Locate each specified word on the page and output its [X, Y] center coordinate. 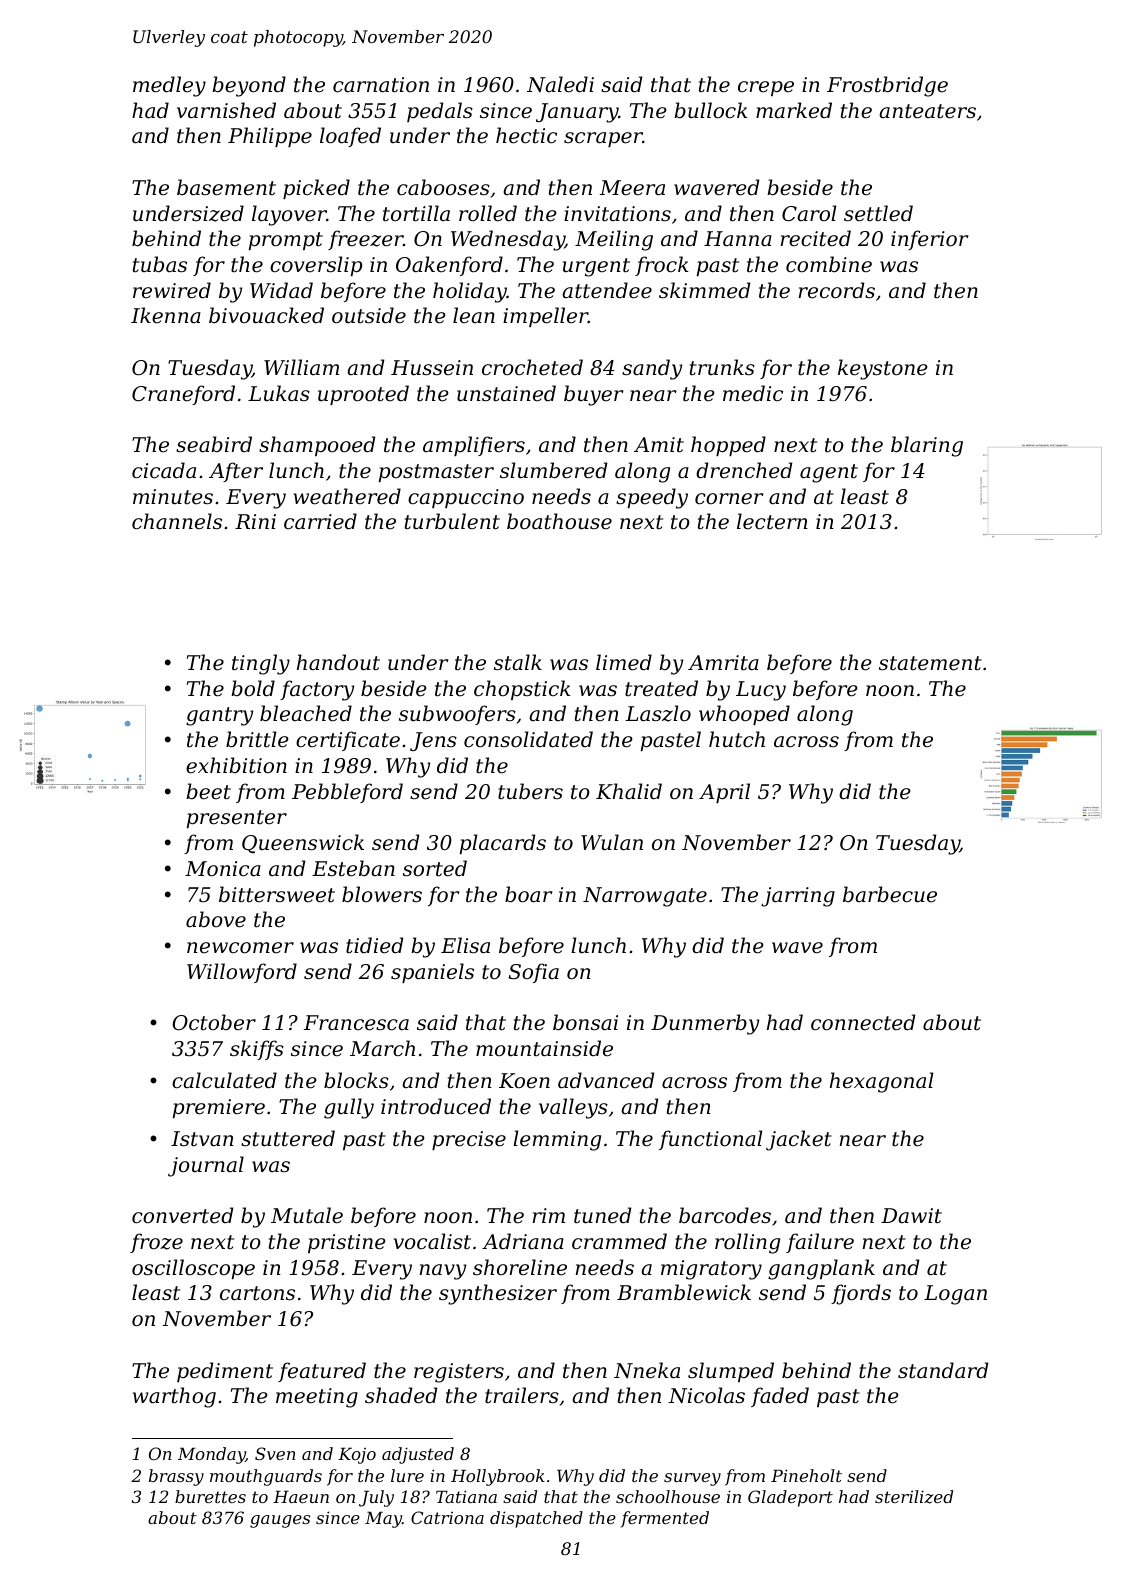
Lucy [761, 691]
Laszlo [658, 713]
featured [322, 1372]
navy [443, 1272]
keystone [882, 369]
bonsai [585, 1022]
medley [169, 86]
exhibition [236, 765]
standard [943, 1370]
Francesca [356, 1023]
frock [662, 266]
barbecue [890, 894]
